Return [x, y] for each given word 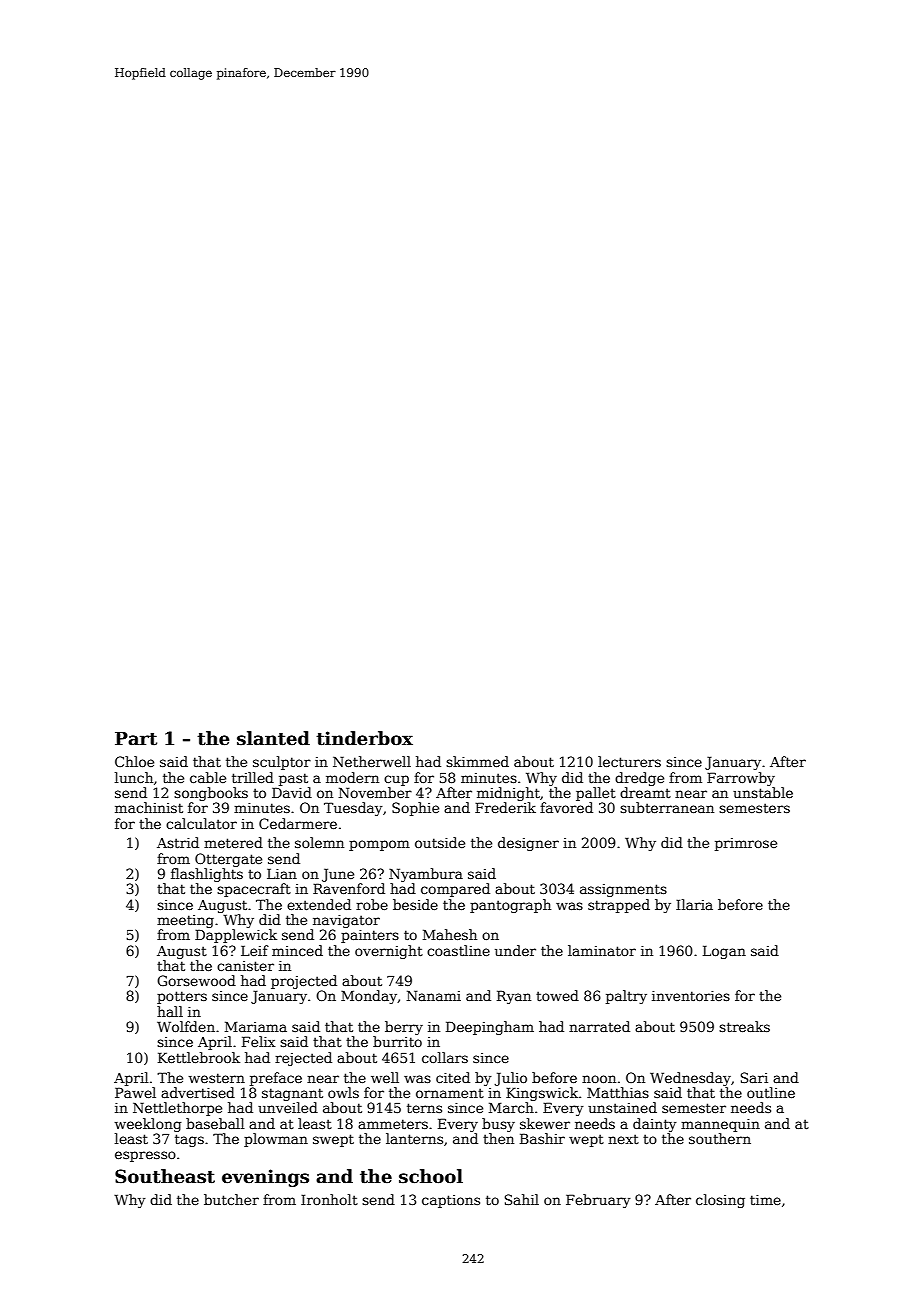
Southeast [165, 1176]
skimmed [477, 761]
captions [451, 1201]
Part [136, 739]
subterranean [667, 807]
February [598, 1201]
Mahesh [450, 934]
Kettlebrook [199, 1057]
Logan [724, 952]
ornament [450, 1093]
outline [771, 1092]
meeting [185, 921]
